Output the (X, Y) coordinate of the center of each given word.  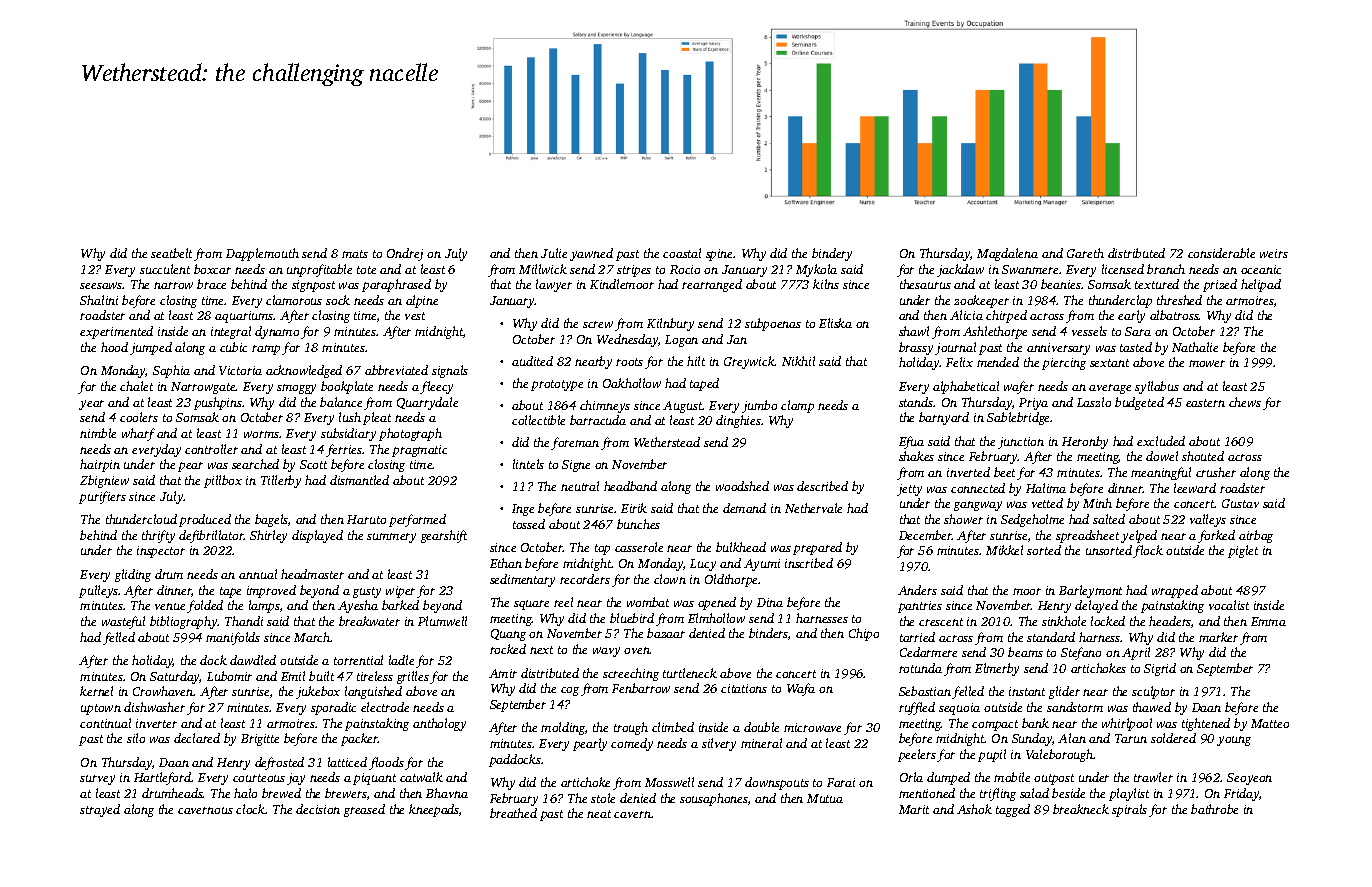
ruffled (917, 708)
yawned (591, 254)
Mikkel (1004, 550)
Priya (1033, 404)
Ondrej (405, 254)
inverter (156, 723)
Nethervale (813, 508)
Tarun (1131, 738)
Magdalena (1007, 254)
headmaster (312, 574)
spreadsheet (1087, 536)
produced (205, 520)
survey (97, 780)
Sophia (171, 371)
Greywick (749, 362)
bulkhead (741, 547)
